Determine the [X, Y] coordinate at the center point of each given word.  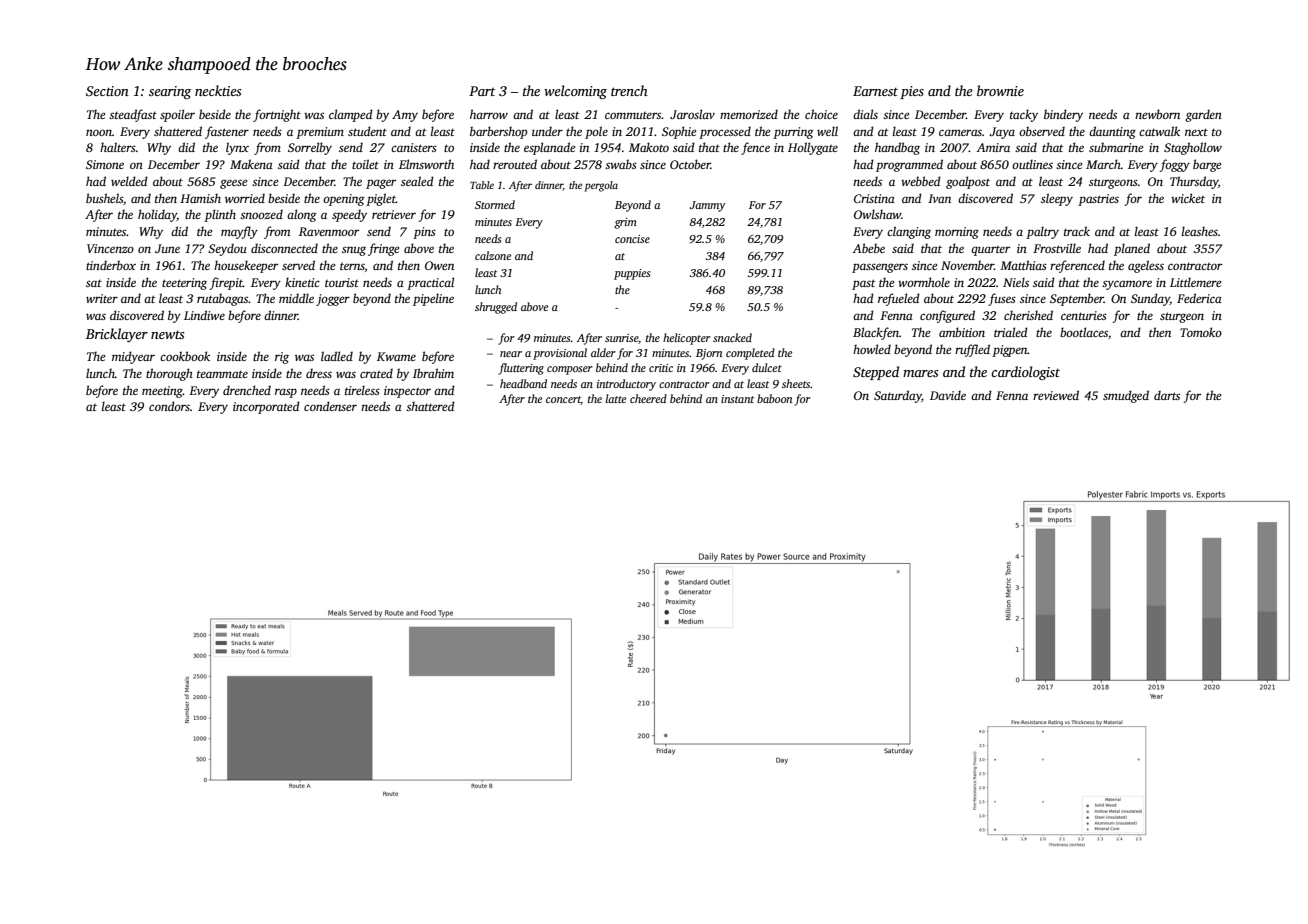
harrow [489, 114]
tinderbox [111, 265]
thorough [169, 374]
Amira [993, 147]
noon [99, 132]
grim [625, 223]
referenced [1077, 266]
